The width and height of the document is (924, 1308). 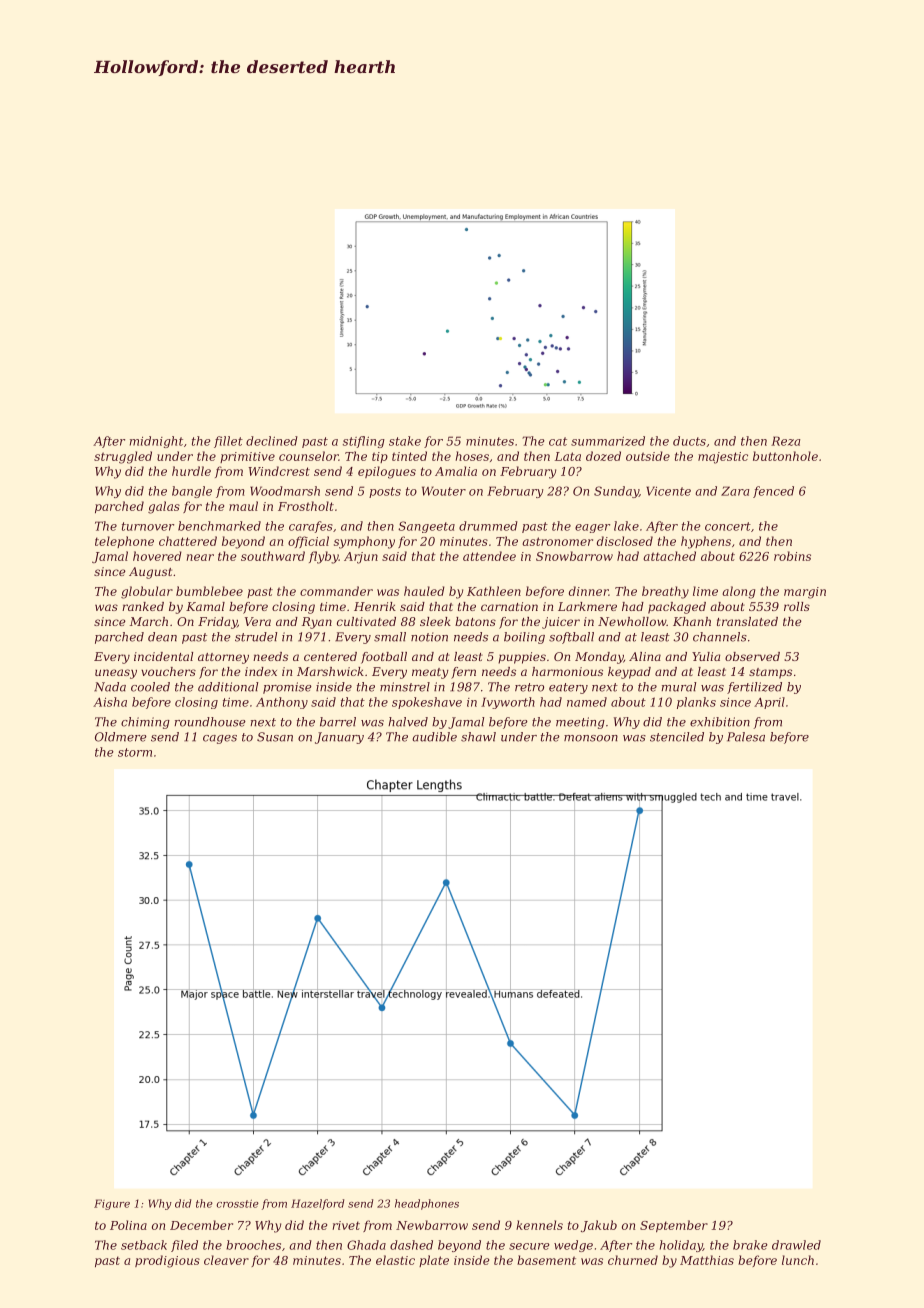 I want to click on observed, so click(x=752, y=656).
